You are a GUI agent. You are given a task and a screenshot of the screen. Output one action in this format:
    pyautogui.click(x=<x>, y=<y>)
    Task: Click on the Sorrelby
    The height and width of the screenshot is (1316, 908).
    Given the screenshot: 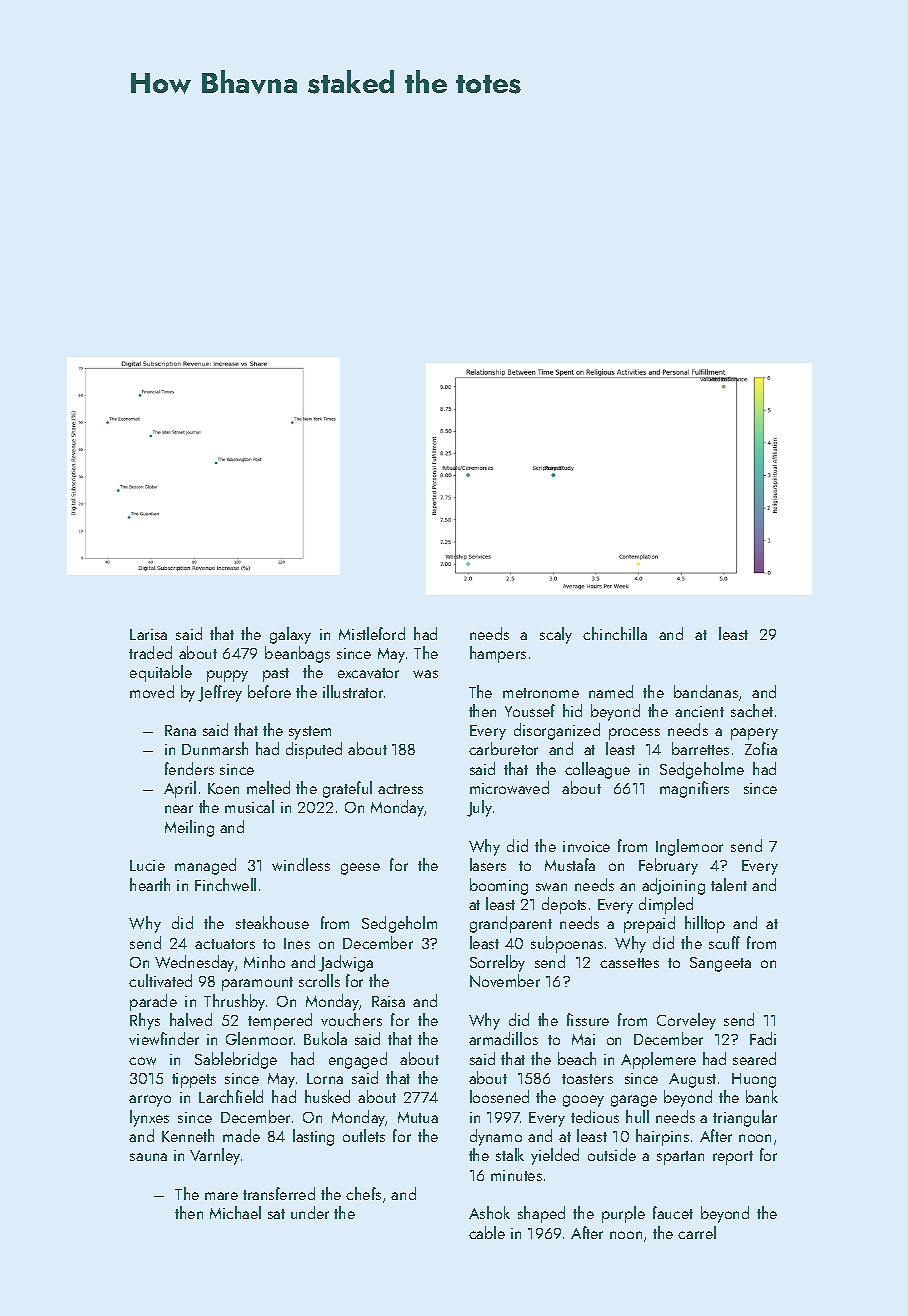 What is the action you would take?
    pyautogui.click(x=497, y=963)
